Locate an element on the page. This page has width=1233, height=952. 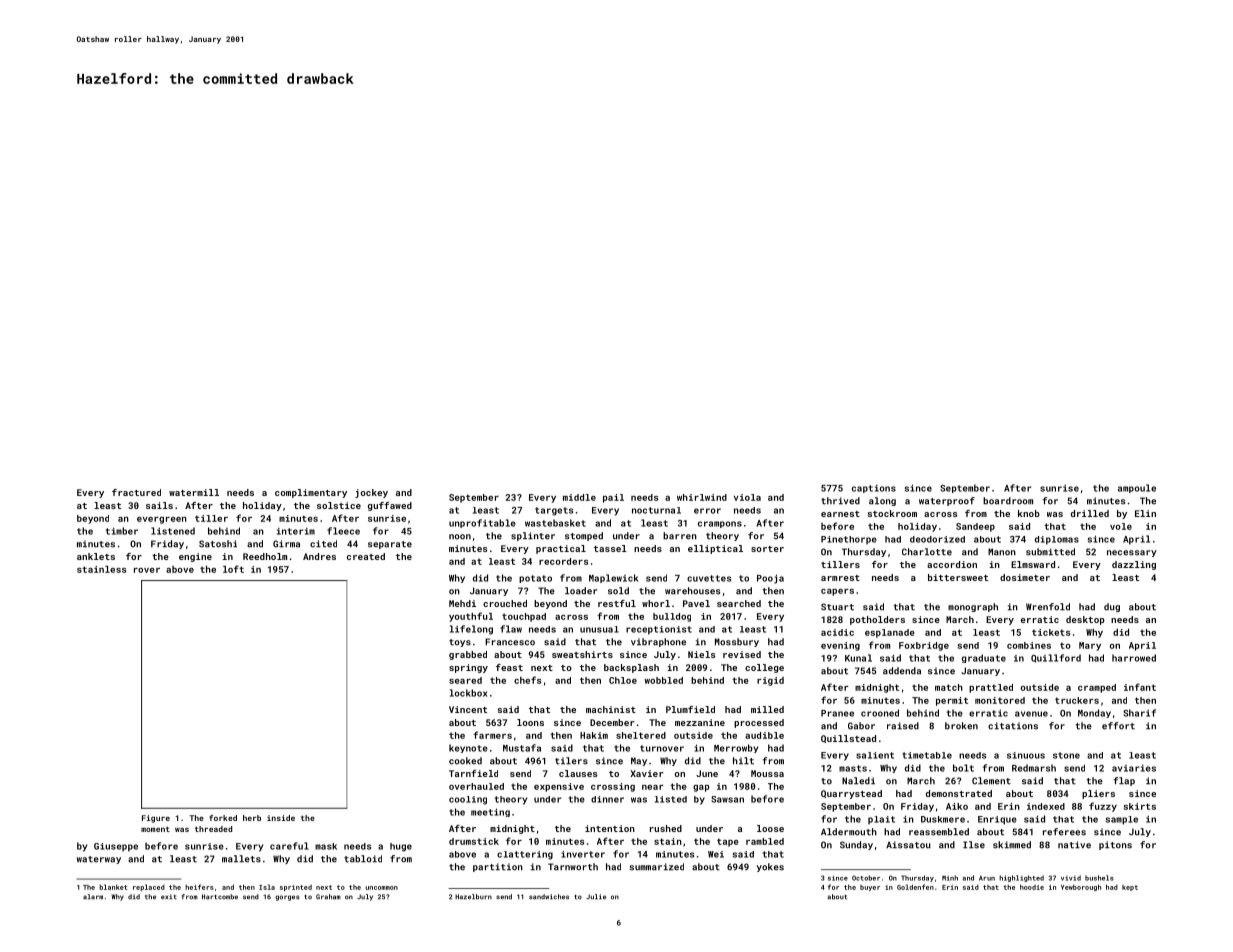
viola is located at coordinates (747, 497).
